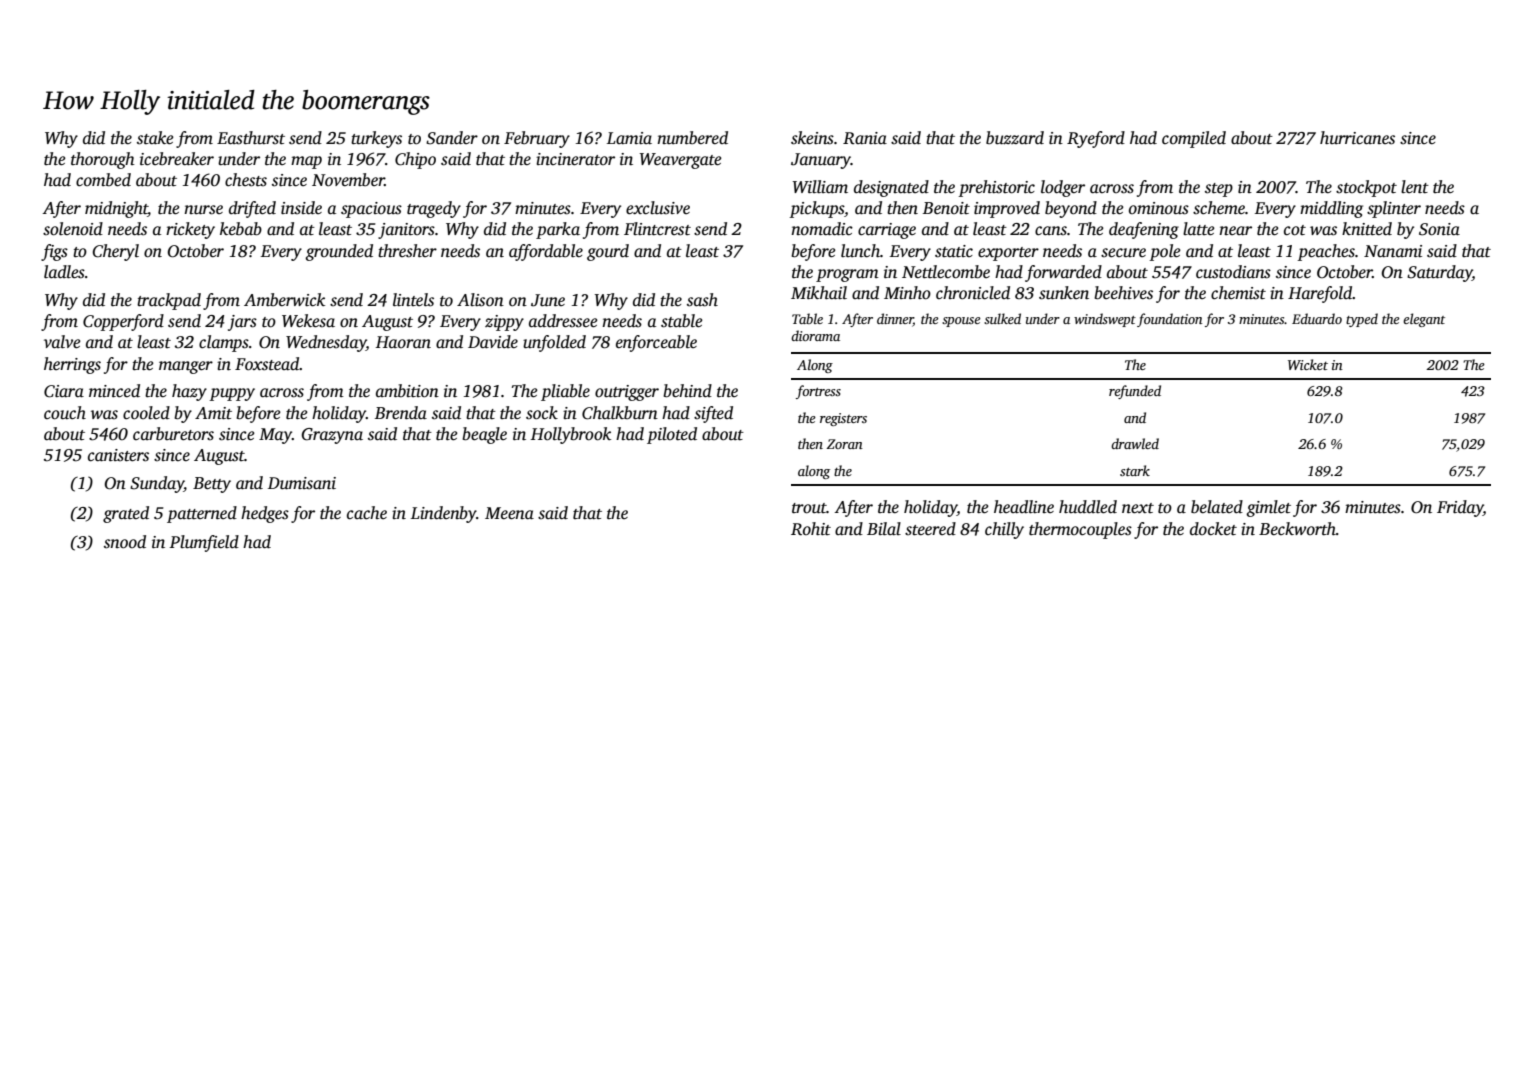 This document has height=1085, width=1535. I want to click on piloted, so click(672, 435).
